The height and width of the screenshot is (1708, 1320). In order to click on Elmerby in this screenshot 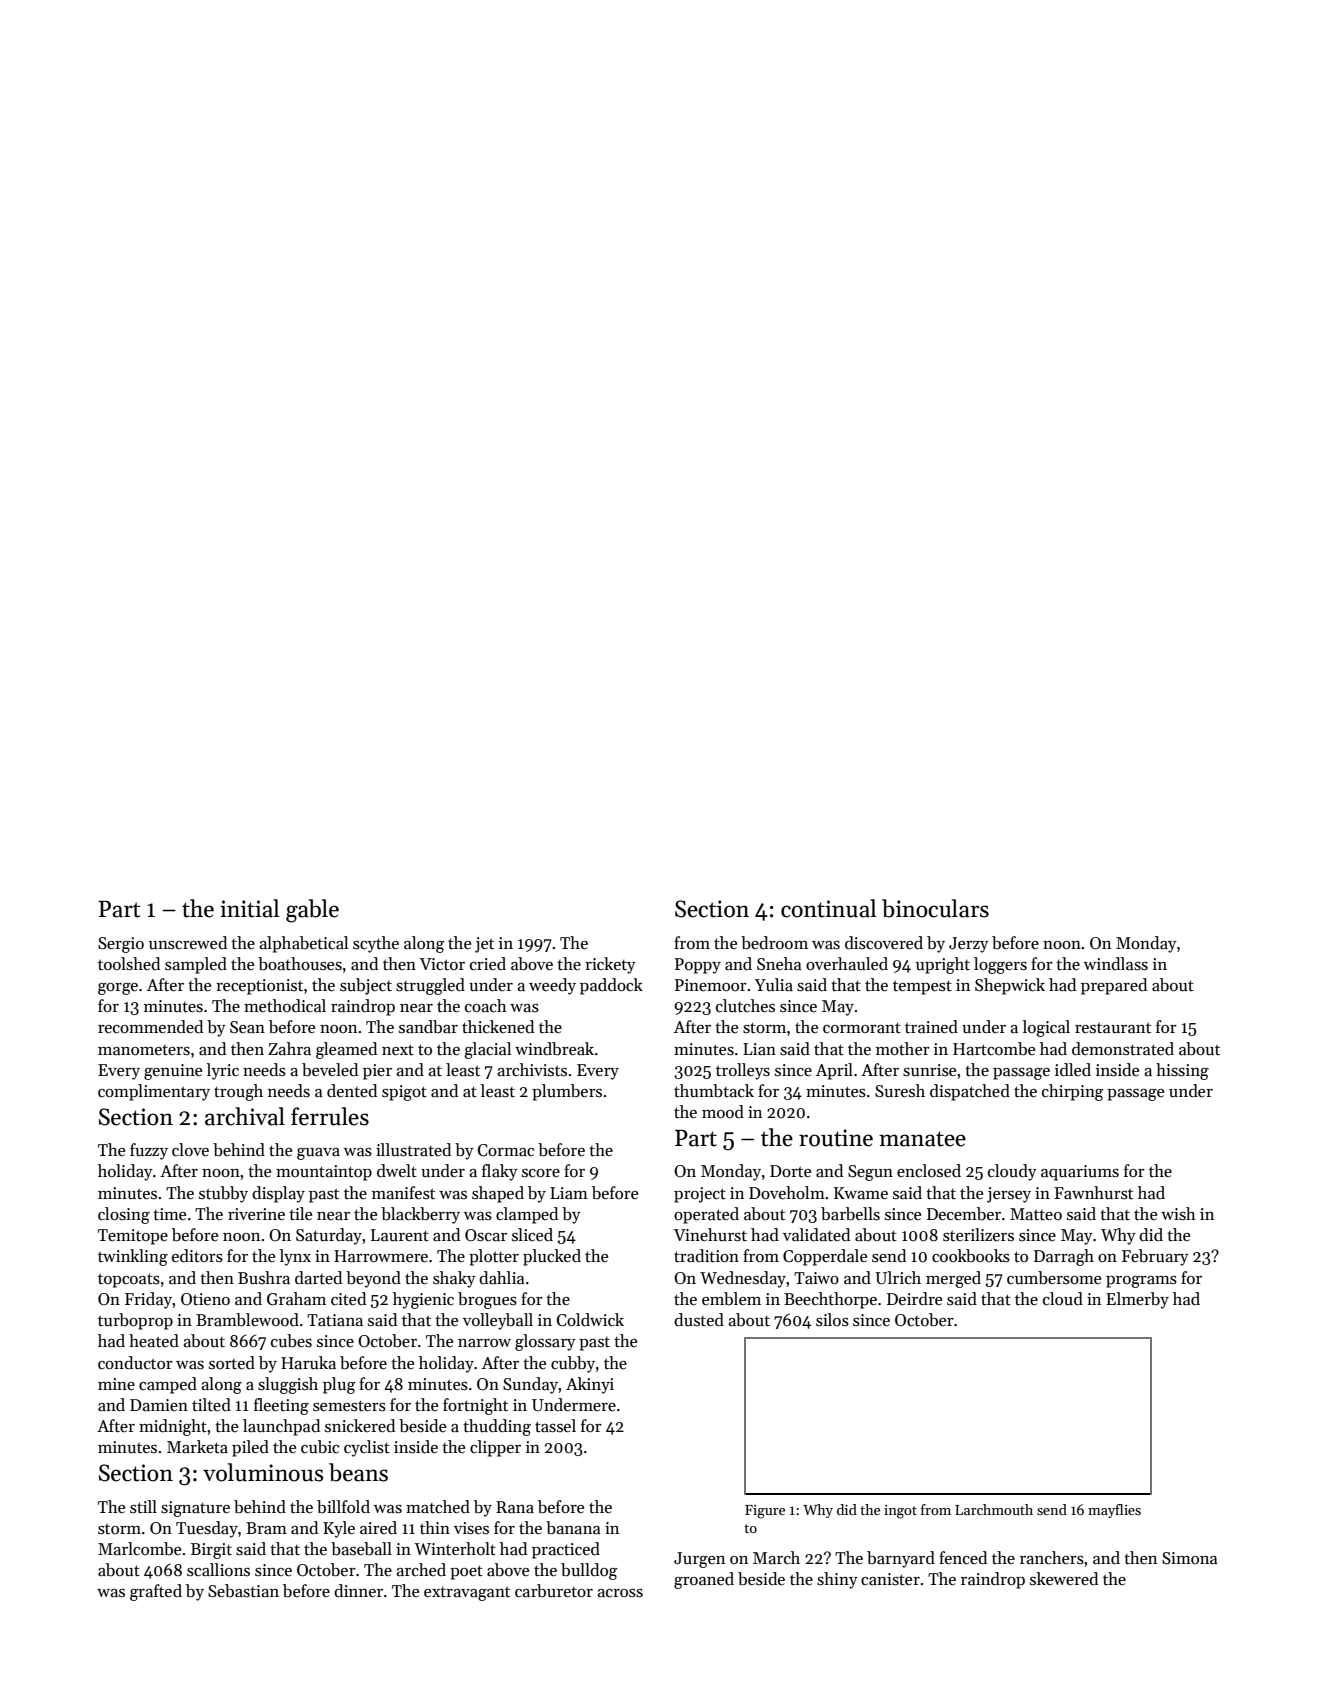, I will do `click(1137, 1300)`.
